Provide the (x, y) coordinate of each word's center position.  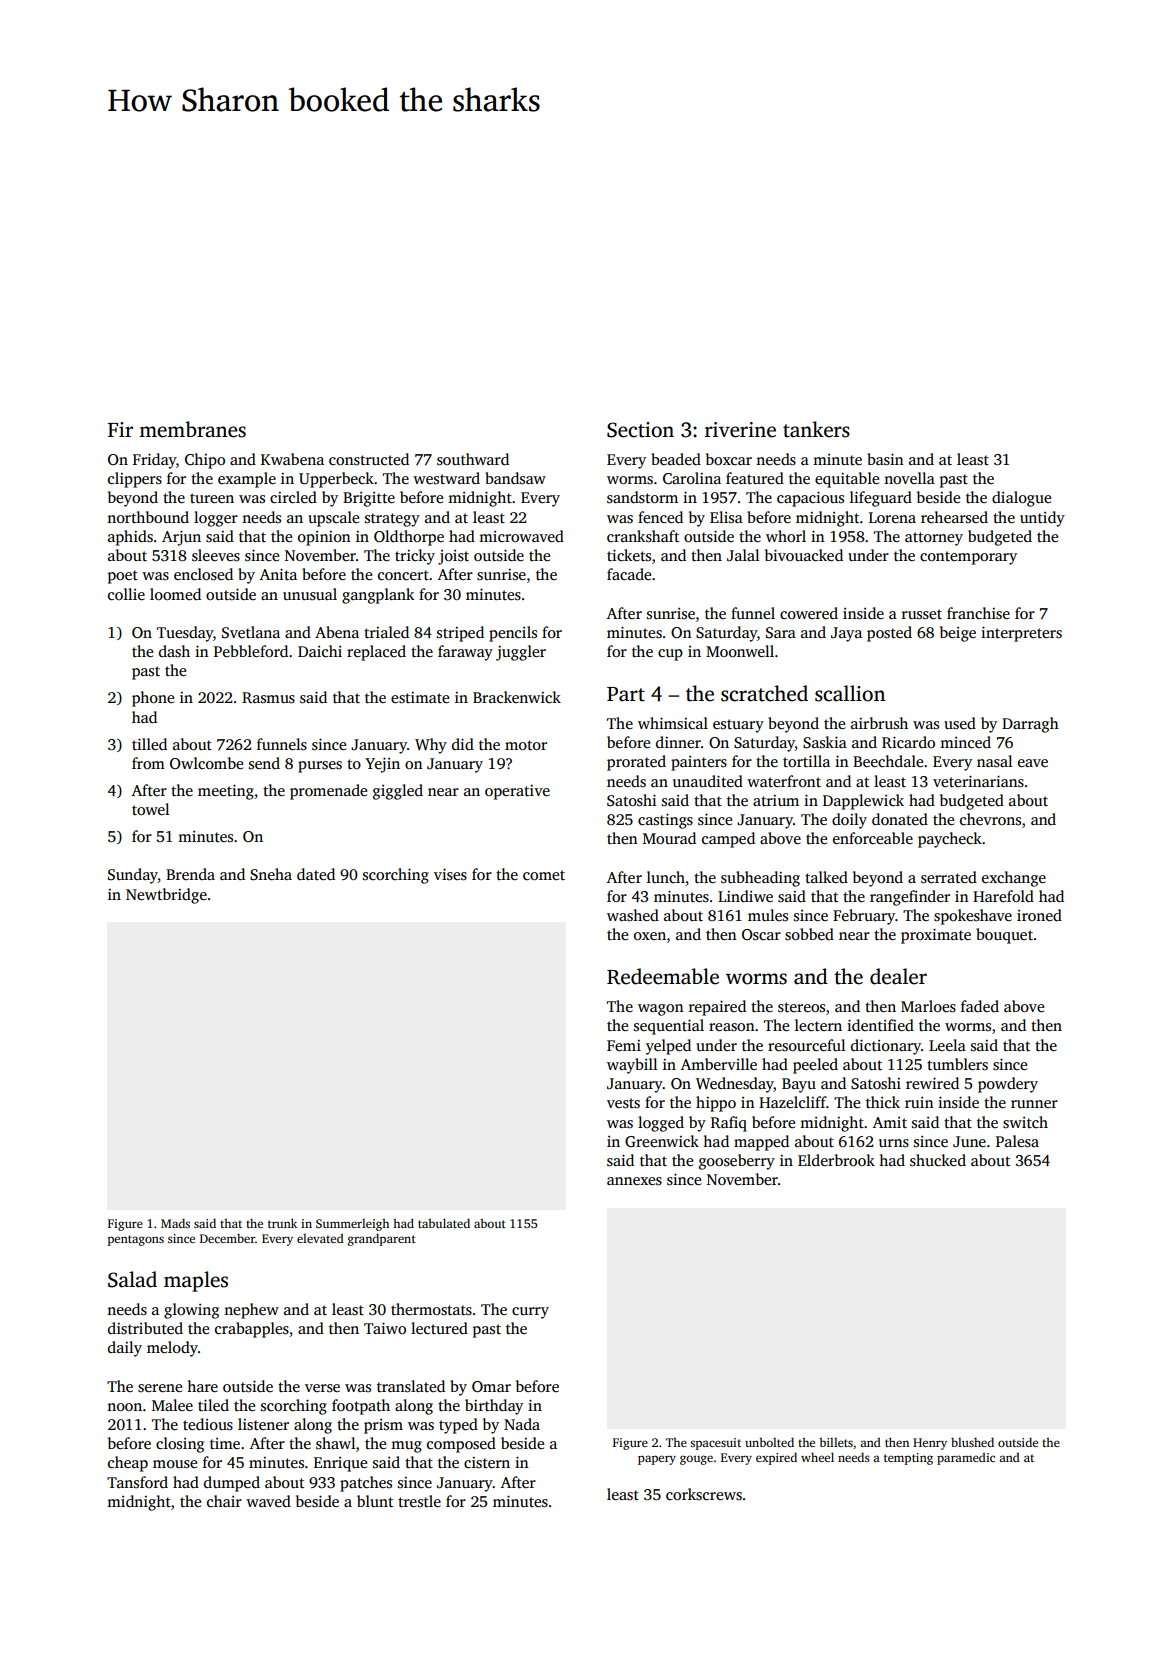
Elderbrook (836, 1160)
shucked (938, 1160)
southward (473, 459)
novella (909, 478)
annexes (634, 1181)
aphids (130, 538)
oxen (650, 936)
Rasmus (268, 698)
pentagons (136, 1240)
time (225, 1443)
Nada (522, 1424)
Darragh (1030, 725)
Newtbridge (166, 896)
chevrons (990, 819)
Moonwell (740, 651)
